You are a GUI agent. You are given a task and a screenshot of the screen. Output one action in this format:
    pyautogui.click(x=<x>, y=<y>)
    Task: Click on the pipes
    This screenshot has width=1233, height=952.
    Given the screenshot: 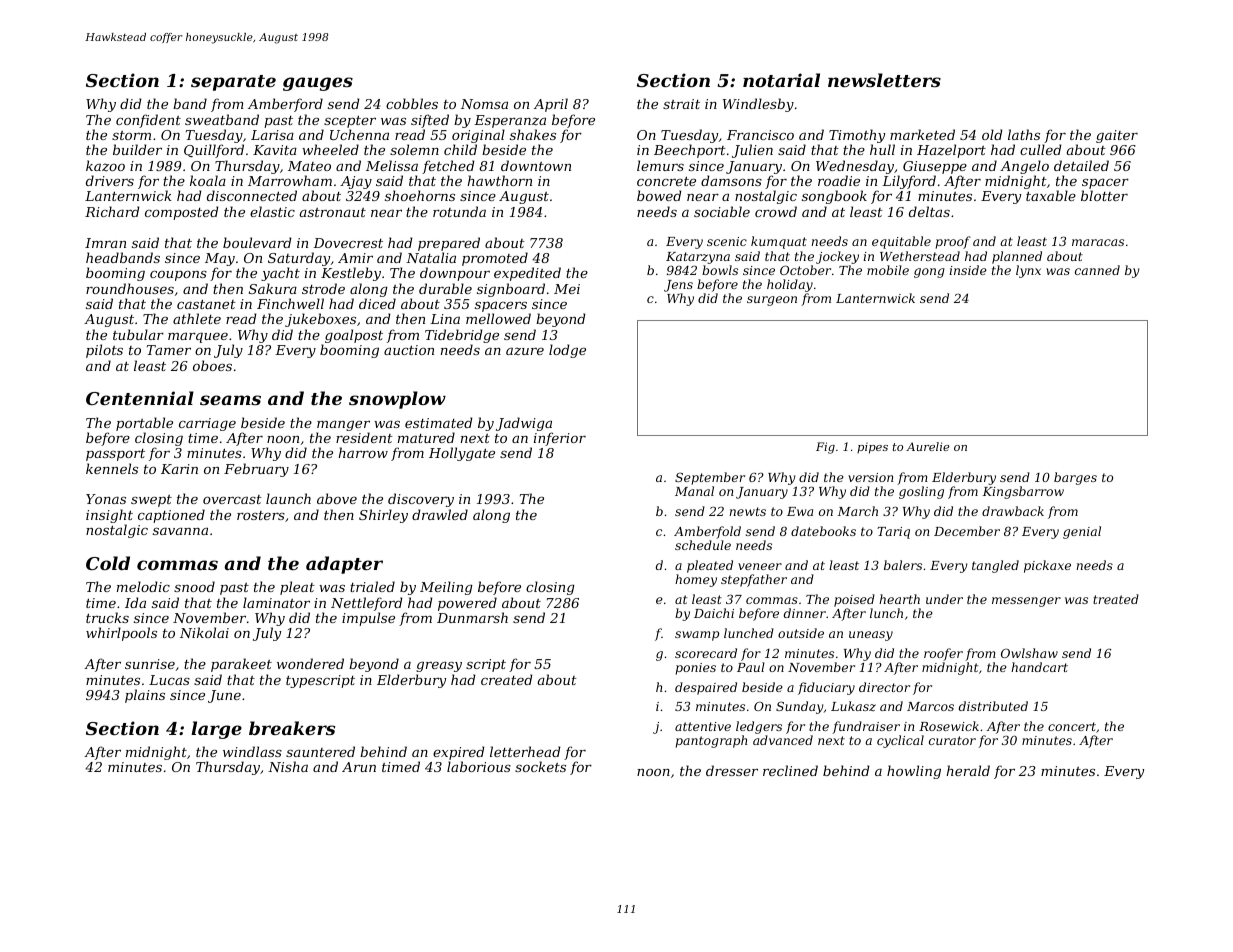 What is the action you would take?
    pyautogui.click(x=872, y=448)
